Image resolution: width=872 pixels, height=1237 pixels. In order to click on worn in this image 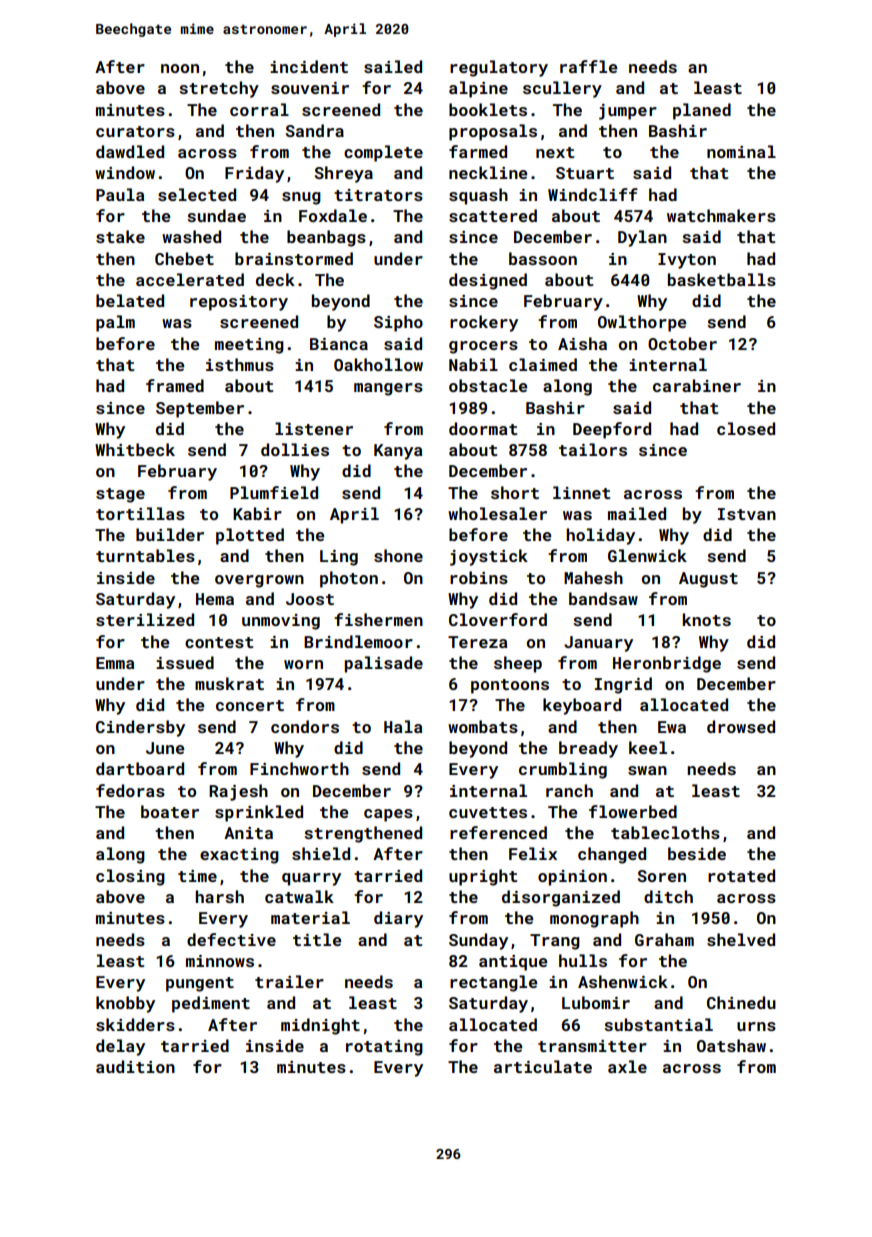, I will do `click(303, 664)`.
